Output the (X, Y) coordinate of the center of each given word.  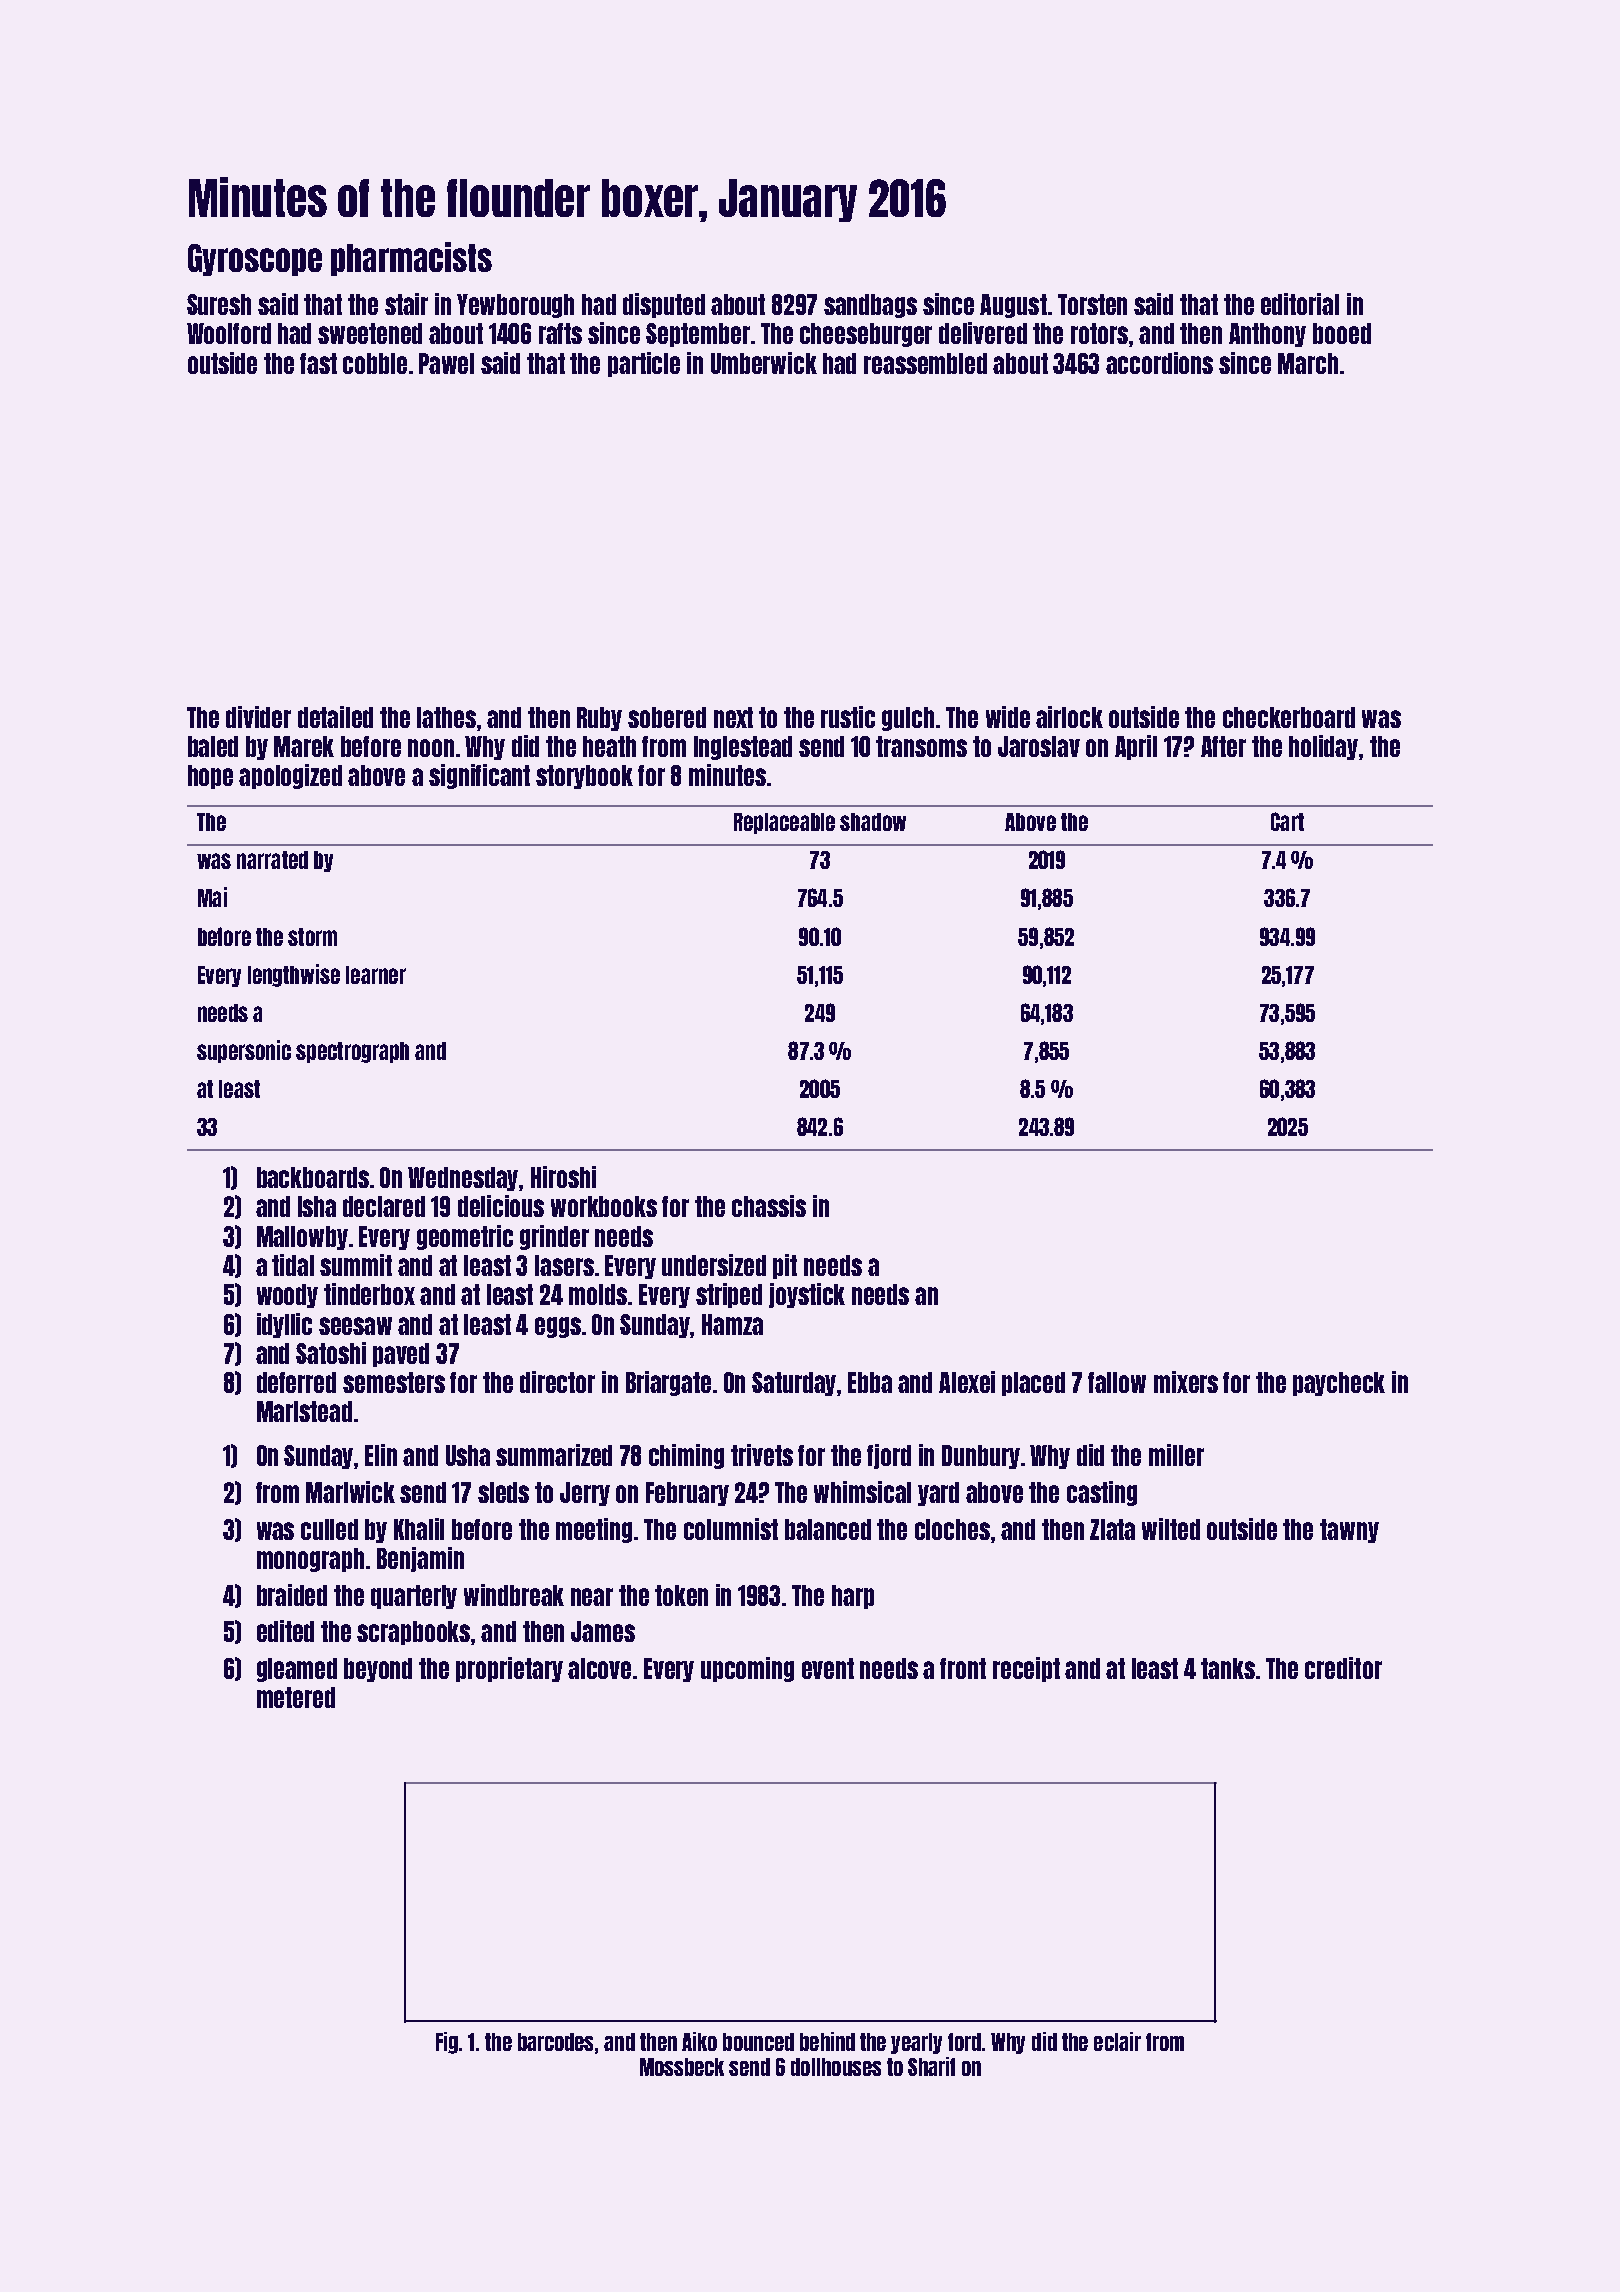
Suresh (219, 304)
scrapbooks (413, 1633)
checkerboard (1289, 717)
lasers (564, 1265)
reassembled (925, 363)
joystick (807, 1295)
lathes (446, 717)
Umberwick (764, 363)
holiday (1323, 747)
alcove (599, 1668)
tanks (1228, 1668)
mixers (1186, 1382)
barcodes (555, 2042)
